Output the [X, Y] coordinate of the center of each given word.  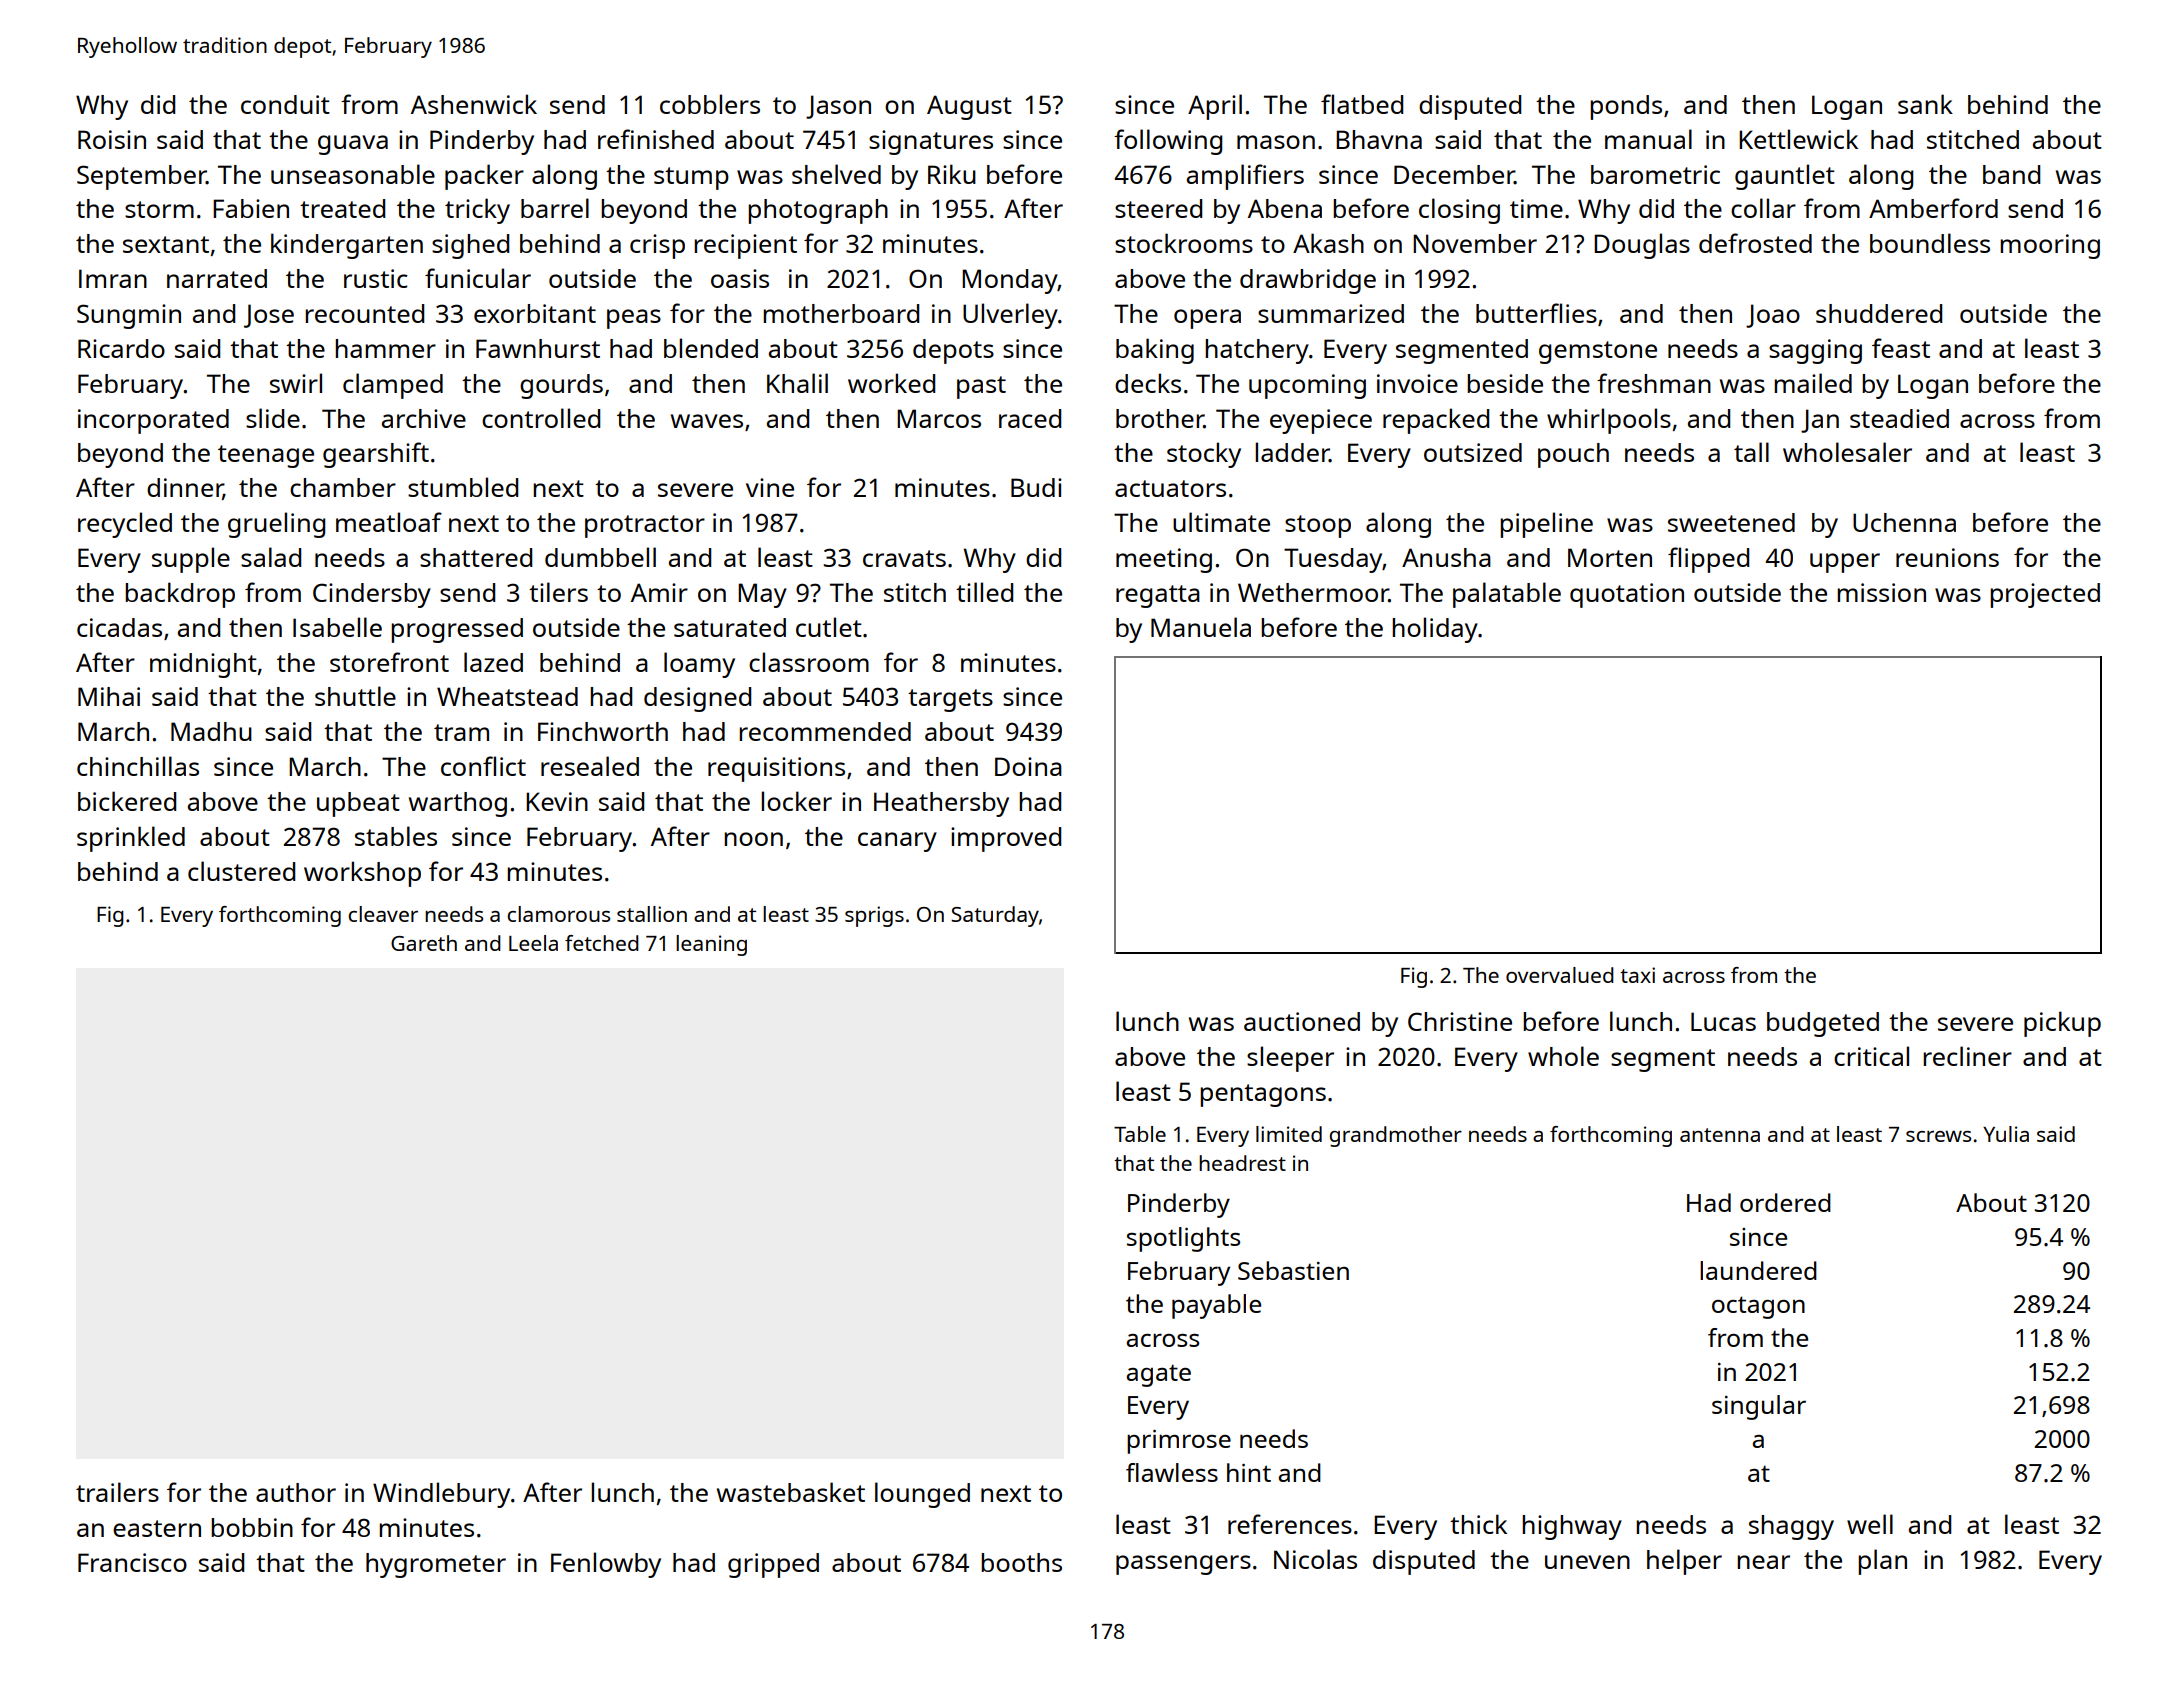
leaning [711, 945]
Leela [533, 943]
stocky [1204, 455]
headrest [1242, 1163]
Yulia [2006, 1134]
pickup [2062, 1024]
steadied [1899, 418]
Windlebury [441, 1495]
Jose [269, 316]
